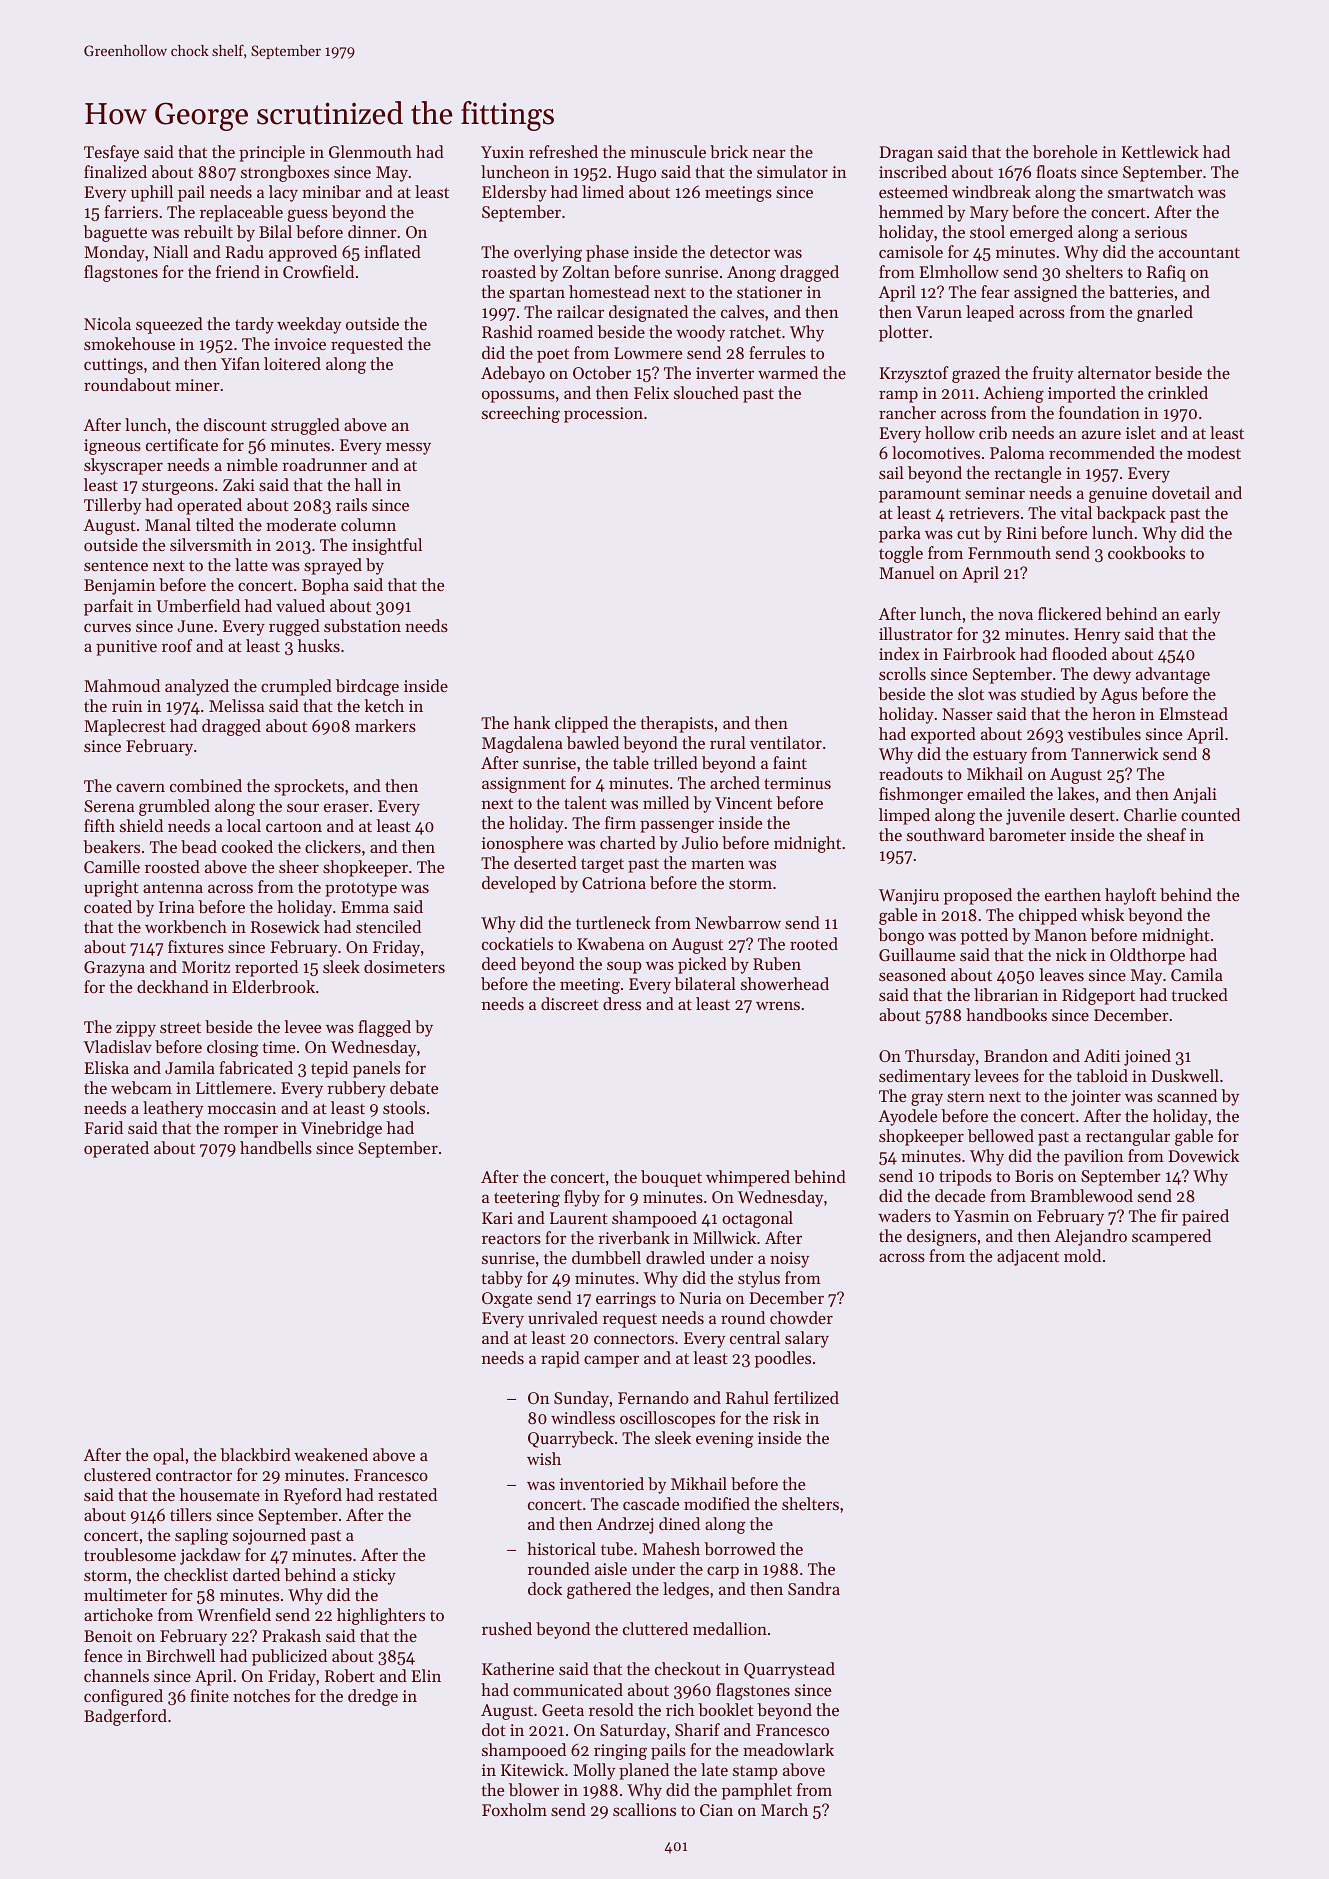 The image size is (1329, 1879). I want to click on near, so click(769, 153).
